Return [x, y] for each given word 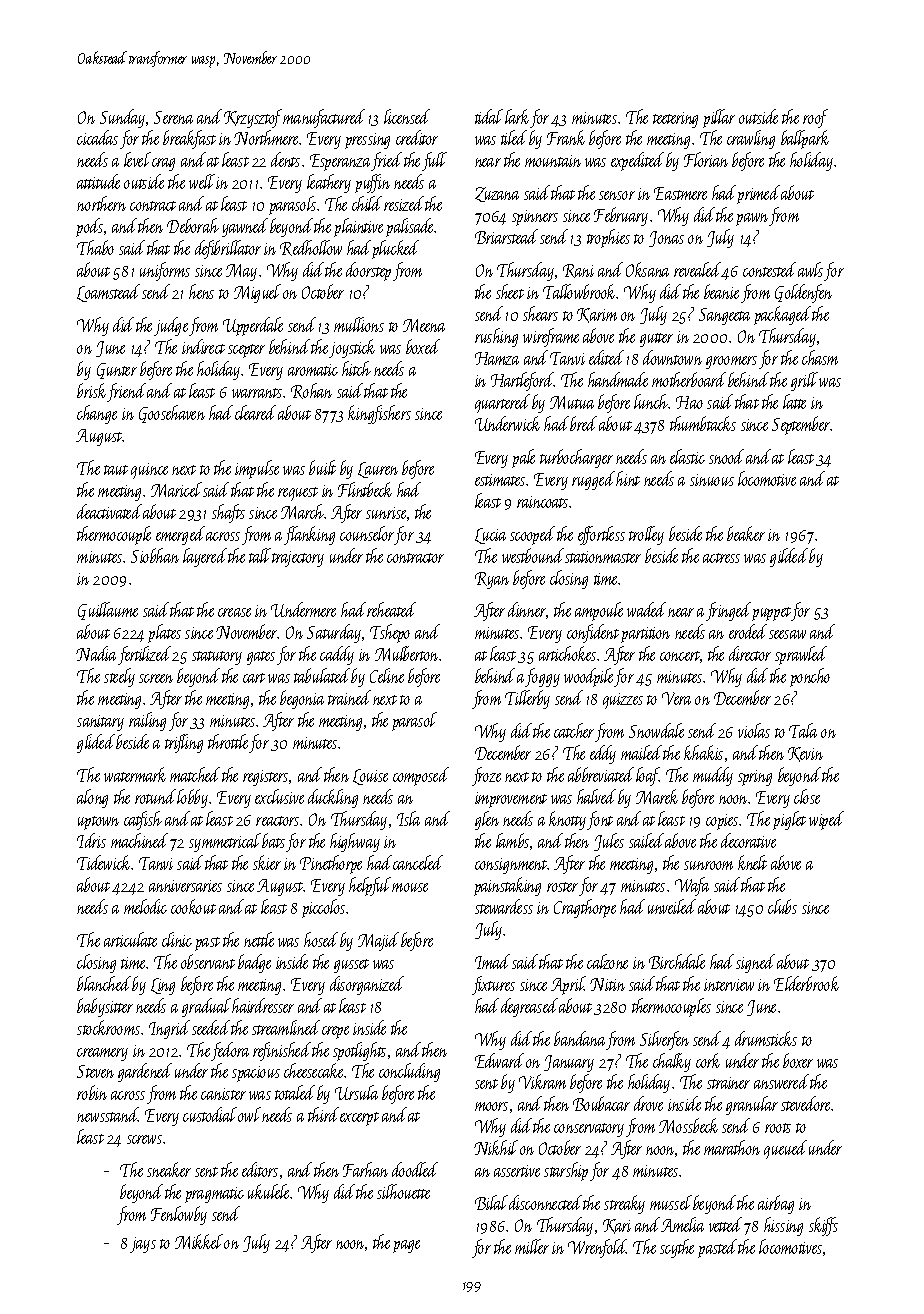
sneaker [169, 1169]
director [750, 653]
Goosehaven [172, 414]
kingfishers [379, 414]
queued [785, 1149]
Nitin [607, 984]
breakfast [189, 139]
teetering [675, 120]
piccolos [323, 908]
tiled [514, 137]
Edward [499, 1060]
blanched [104, 983]
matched [195, 774]
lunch [651, 401]
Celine [387, 675]
